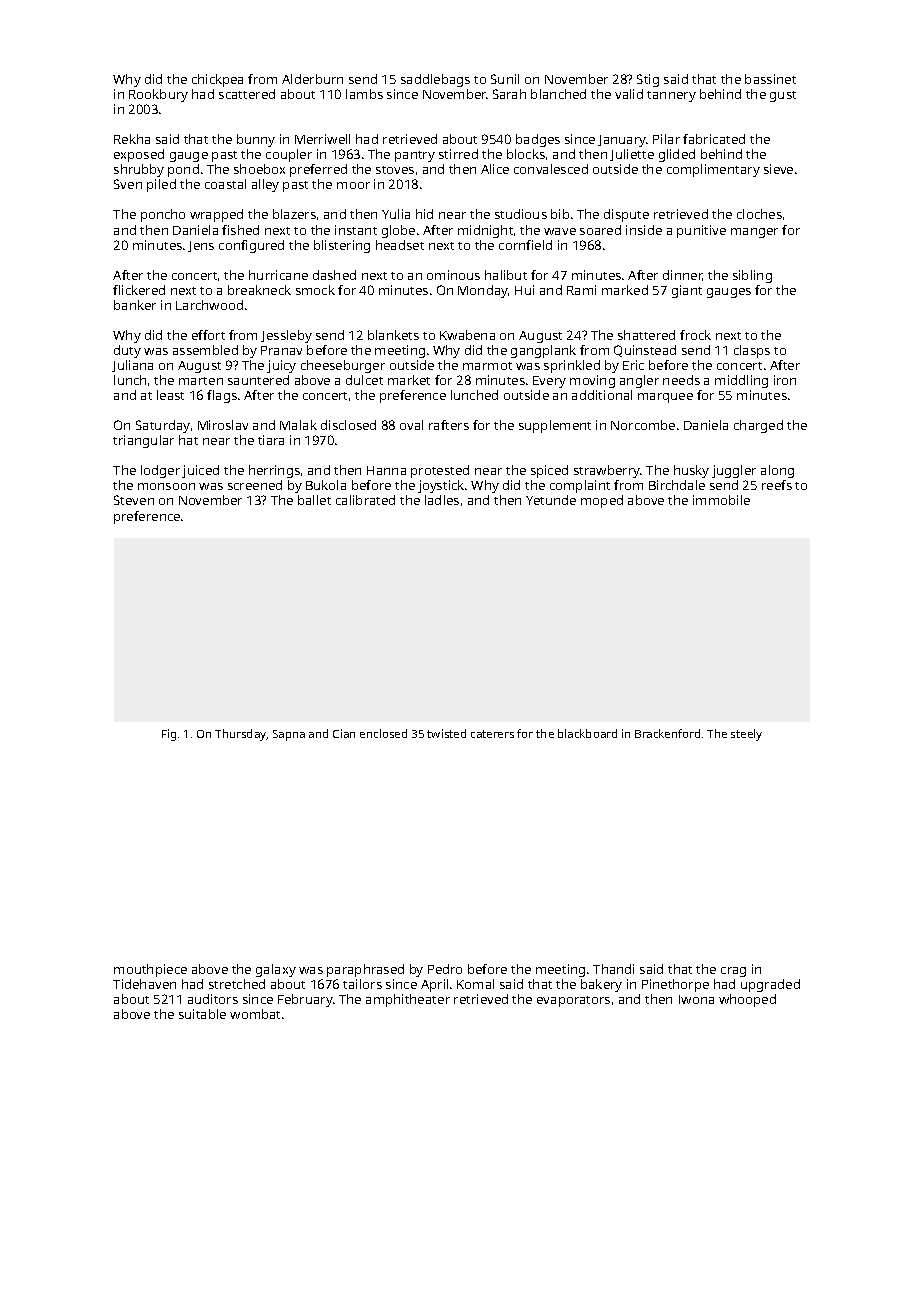  I want to click on galaxy, so click(276, 970).
